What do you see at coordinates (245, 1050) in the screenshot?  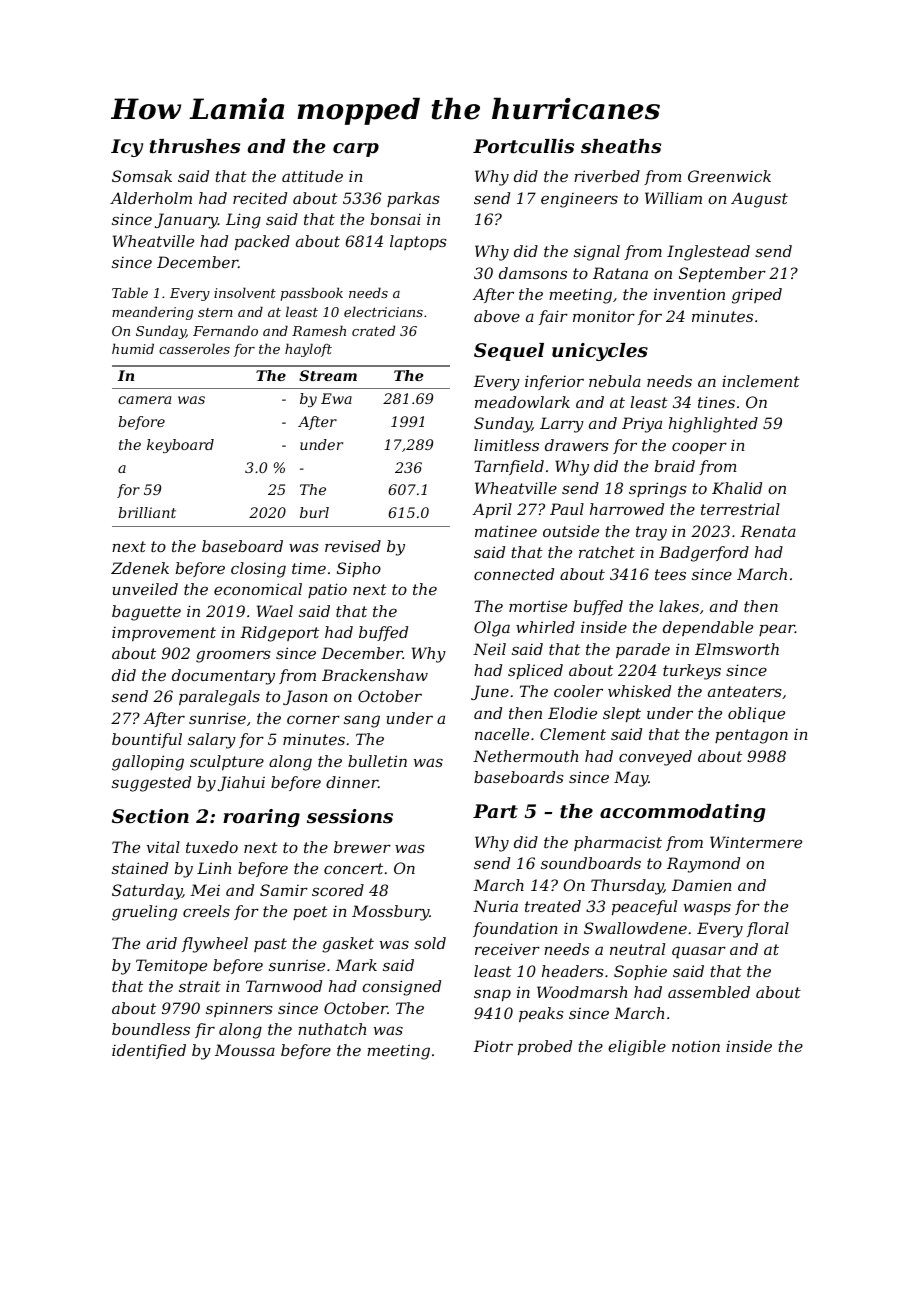 I see `Moussa` at bounding box center [245, 1050].
